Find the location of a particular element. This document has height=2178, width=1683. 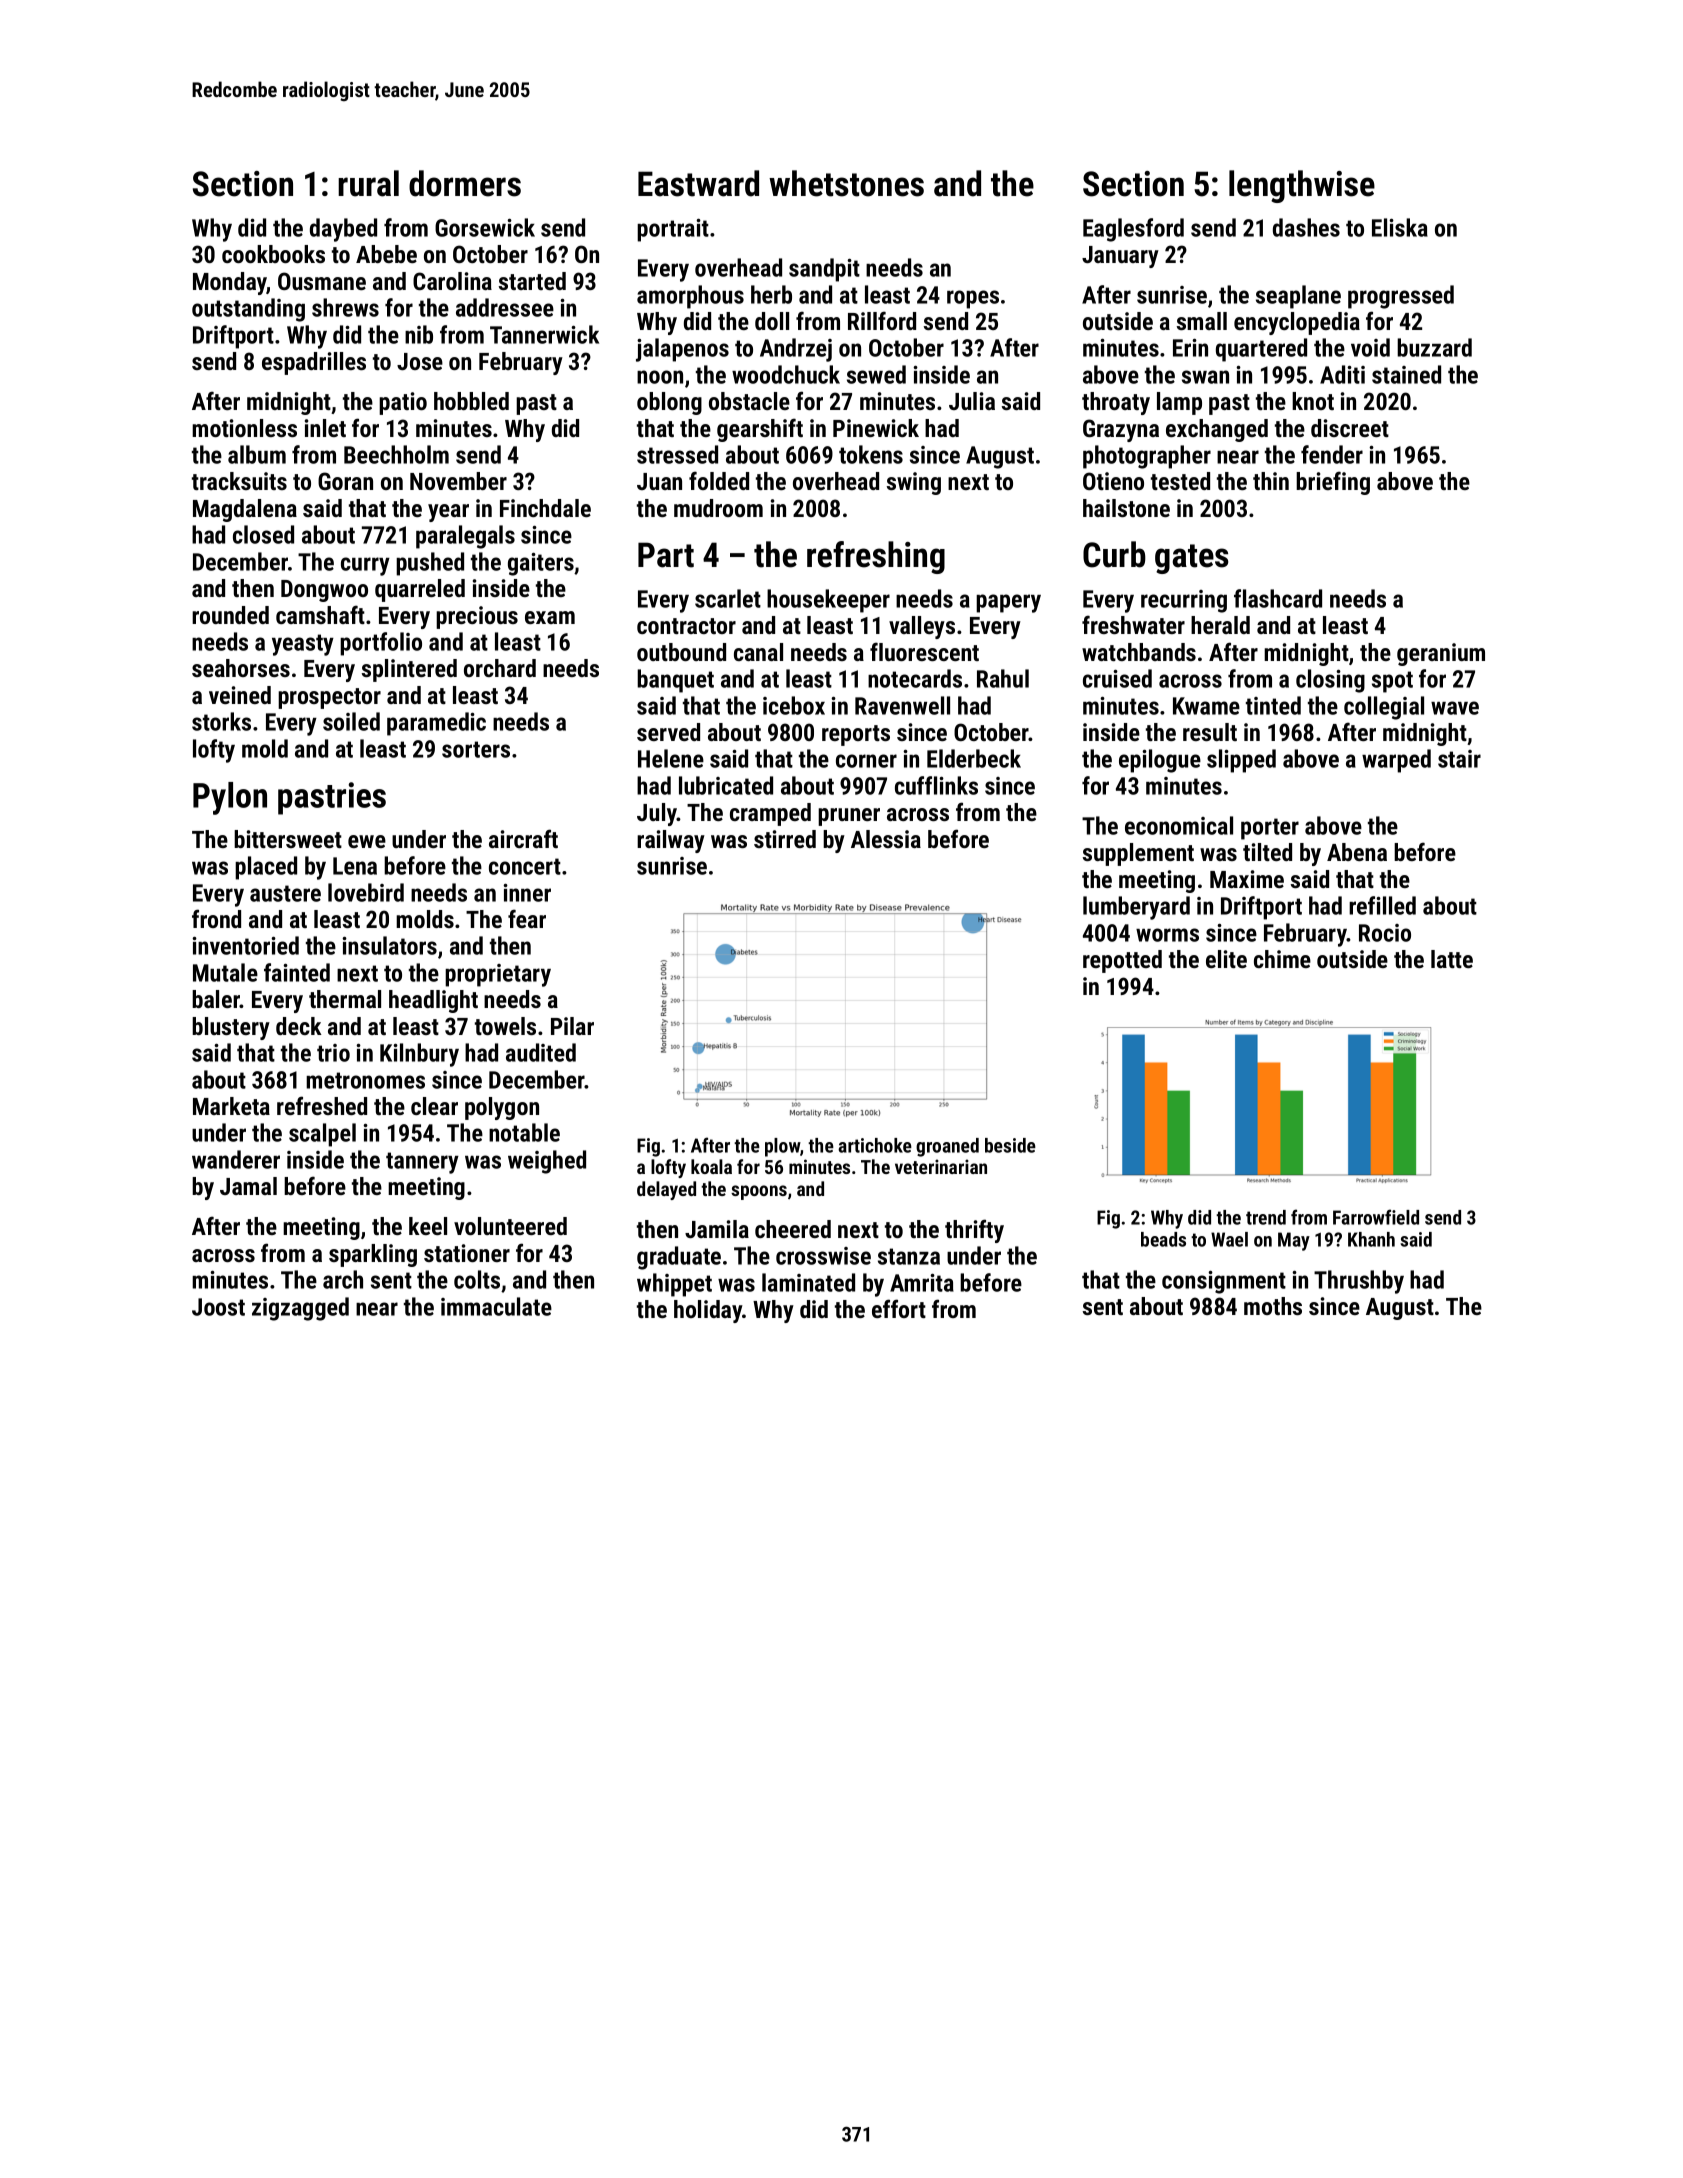

result is located at coordinates (1210, 732).
